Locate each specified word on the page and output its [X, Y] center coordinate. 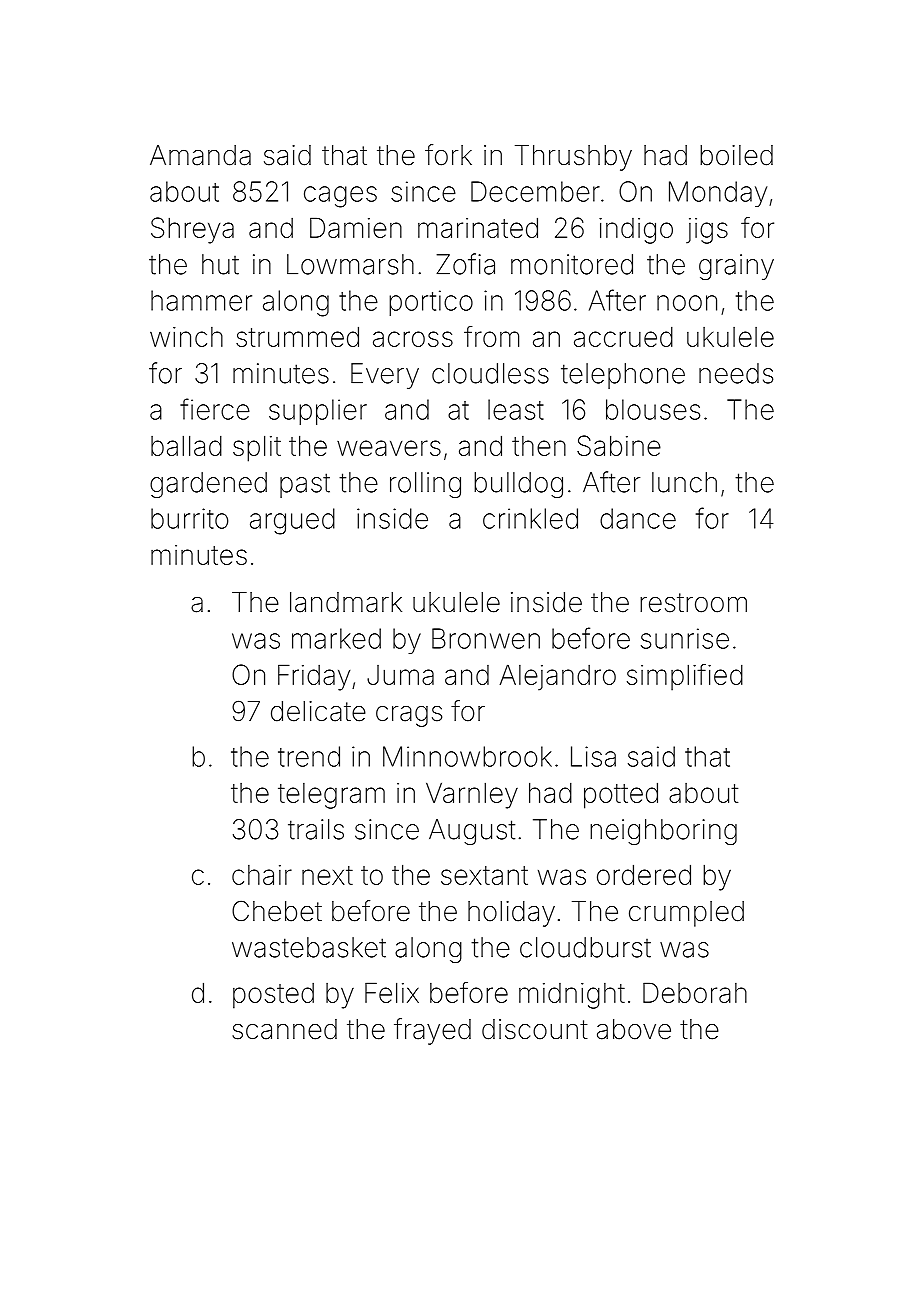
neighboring [663, 832]
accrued [623, 336]
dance [638, 518]
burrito [189, 518]
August [472, 832]
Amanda [200, 155]
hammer [201, 300]
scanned [284, 1029]
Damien [356, 227]
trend [309, 756]
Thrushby [573, 158]
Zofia [465, 264]
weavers [389, 448]
